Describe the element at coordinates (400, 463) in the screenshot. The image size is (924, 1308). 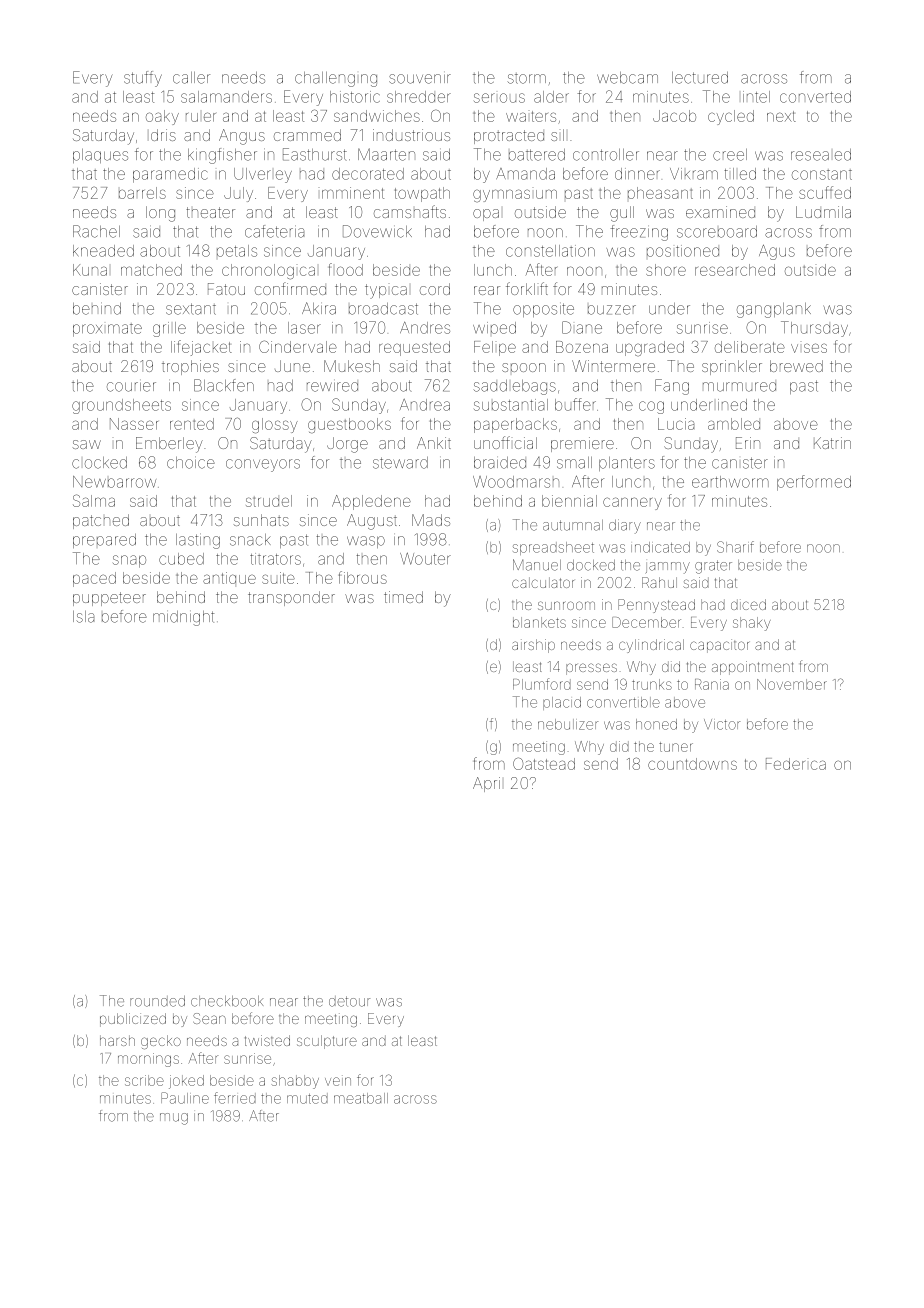
I see `steward` at that location.
